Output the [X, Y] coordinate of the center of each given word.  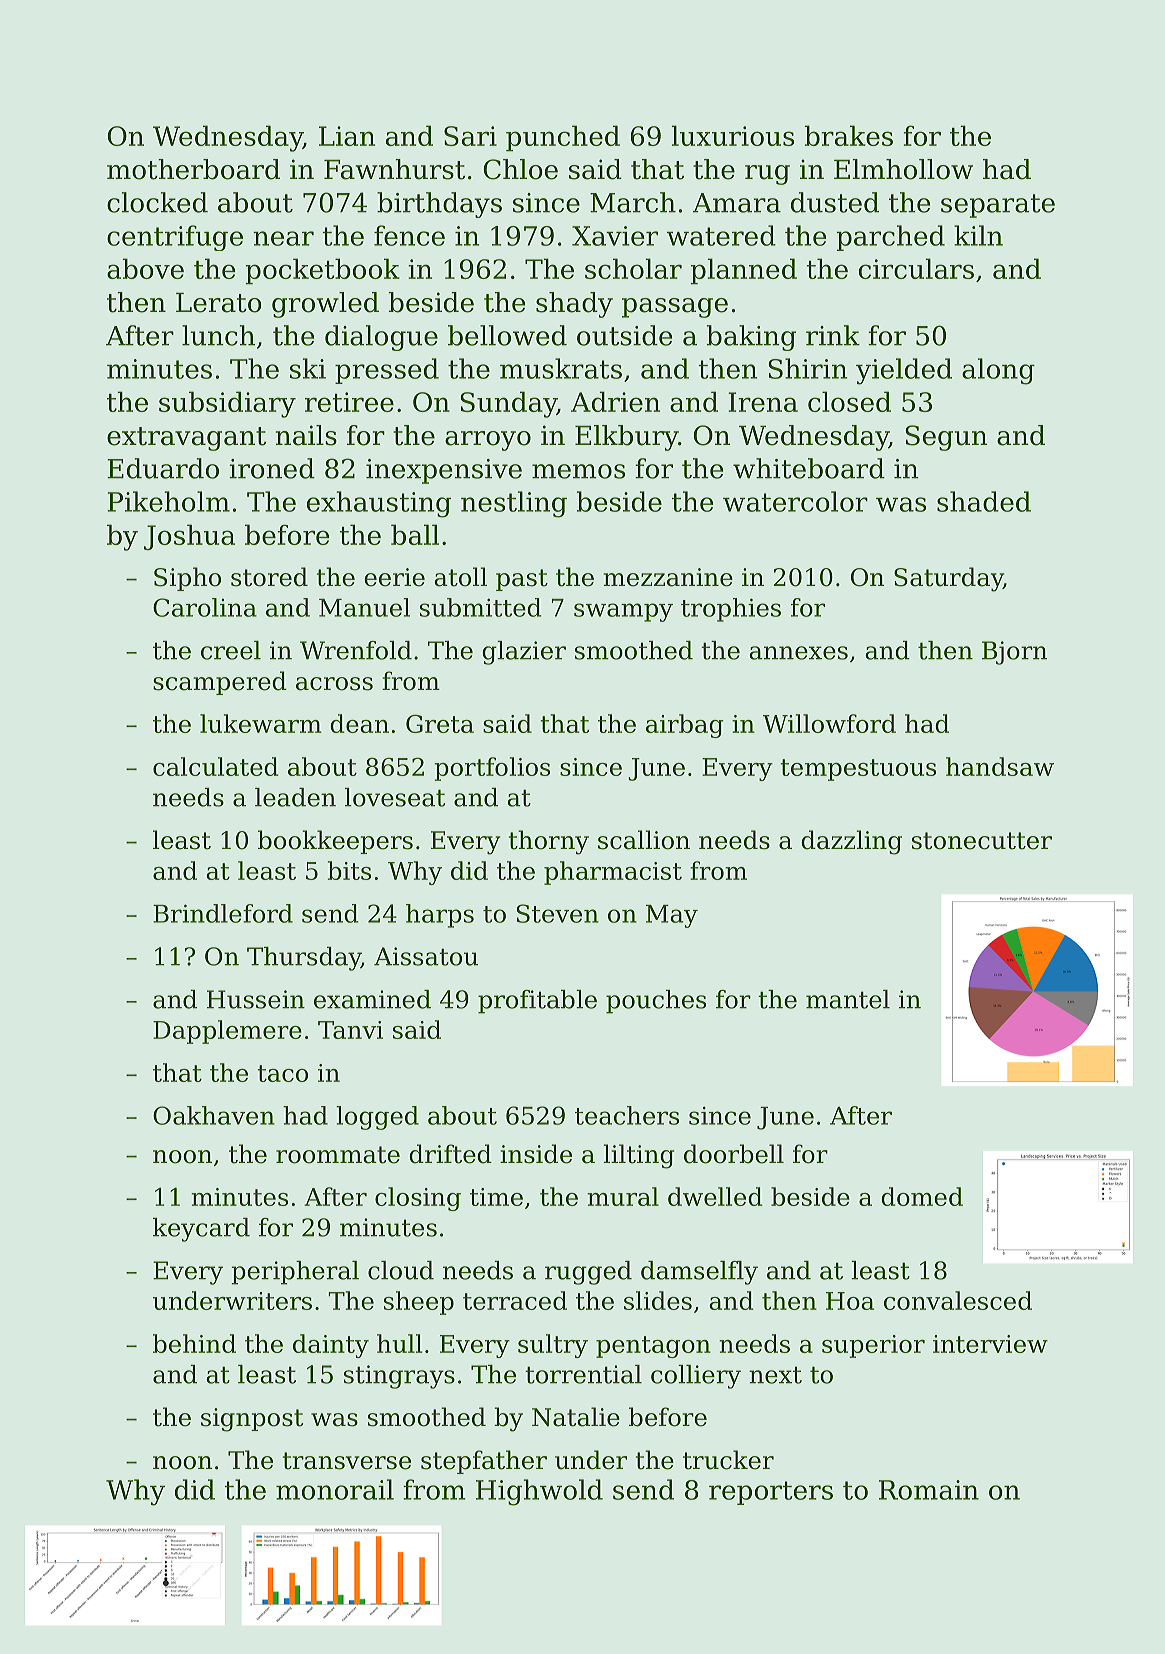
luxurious [733, 135]
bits [349, 870]
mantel [848, 999]
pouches [656, 1002]
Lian [347, 136]
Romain [929, 1490]
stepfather [484, 1462]
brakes [849, 135]
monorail [335, 1489]
